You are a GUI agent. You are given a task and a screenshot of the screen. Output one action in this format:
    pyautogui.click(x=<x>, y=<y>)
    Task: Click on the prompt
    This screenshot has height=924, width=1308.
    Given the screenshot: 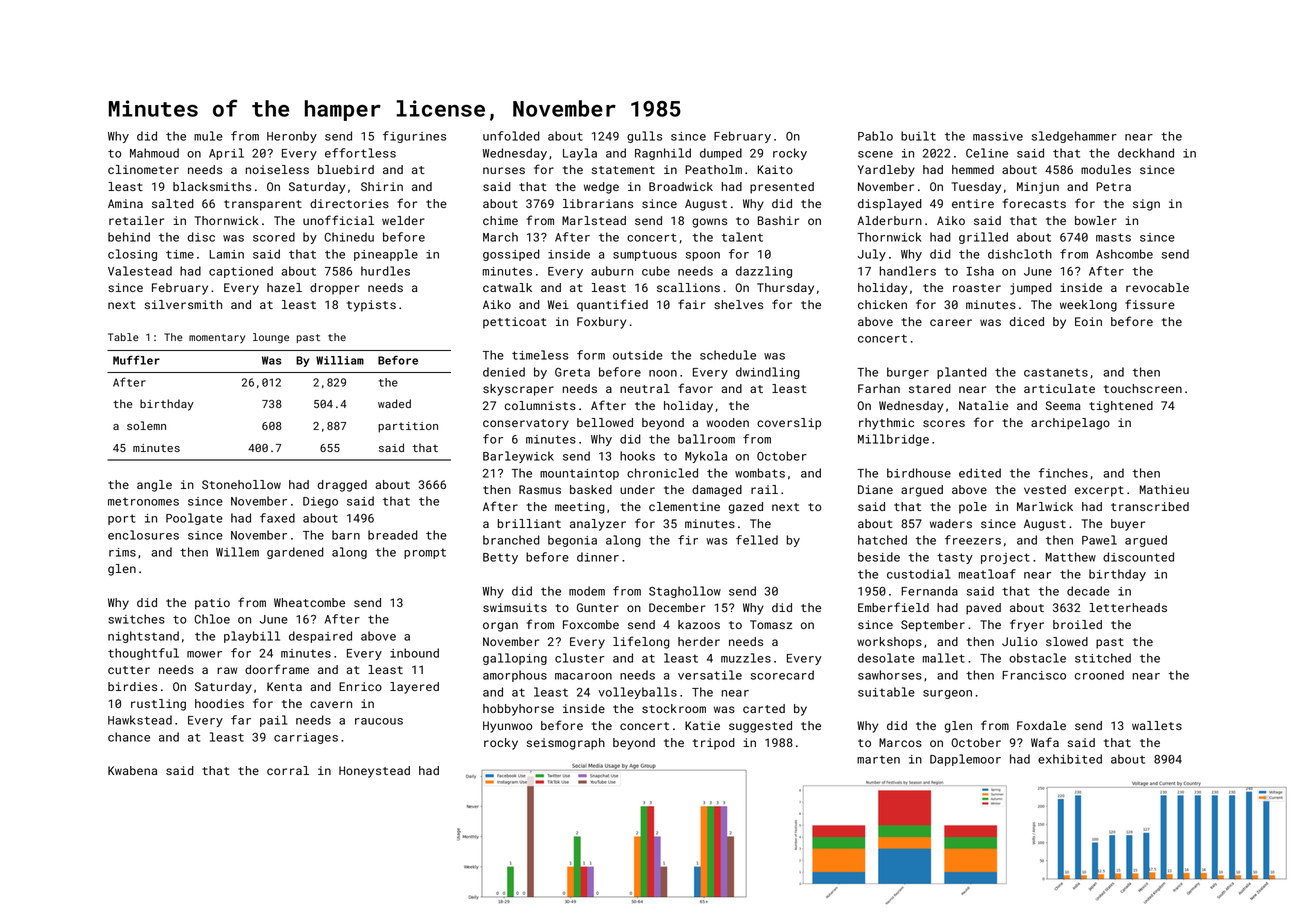 What is the action you would take?
    pyautogui.click(x=425, y=553)
